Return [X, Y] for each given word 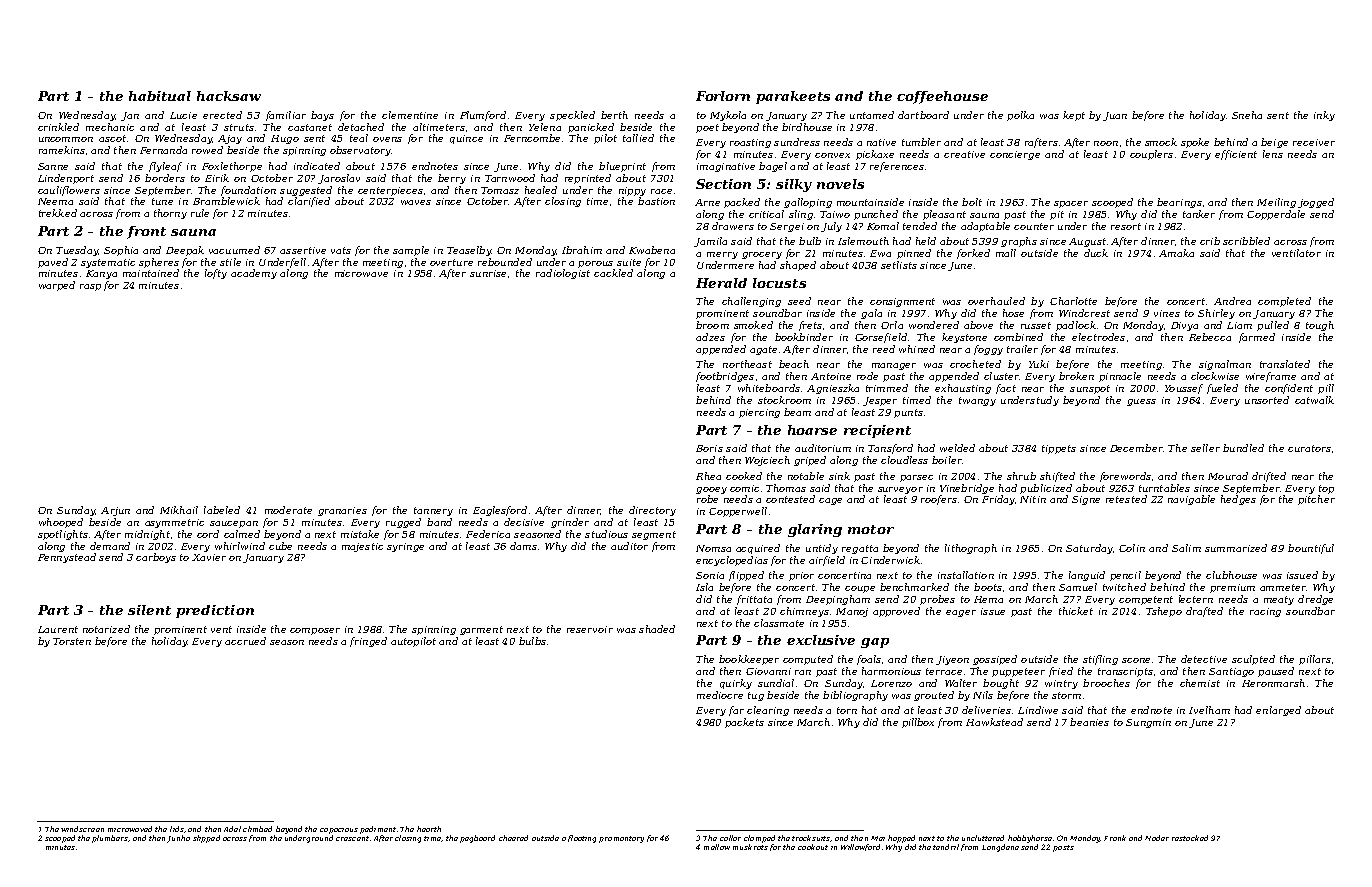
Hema [988, 599]
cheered [513, 838]
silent [149, 610]
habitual [160, 96]
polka [1020, 116]
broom [712, 325]
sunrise [488, 273]
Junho [178, 839]
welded [957, 448]
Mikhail [179, 510]
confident [1289, 389]
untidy [822, 549]
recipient [877, 431]
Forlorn [723, 96]
